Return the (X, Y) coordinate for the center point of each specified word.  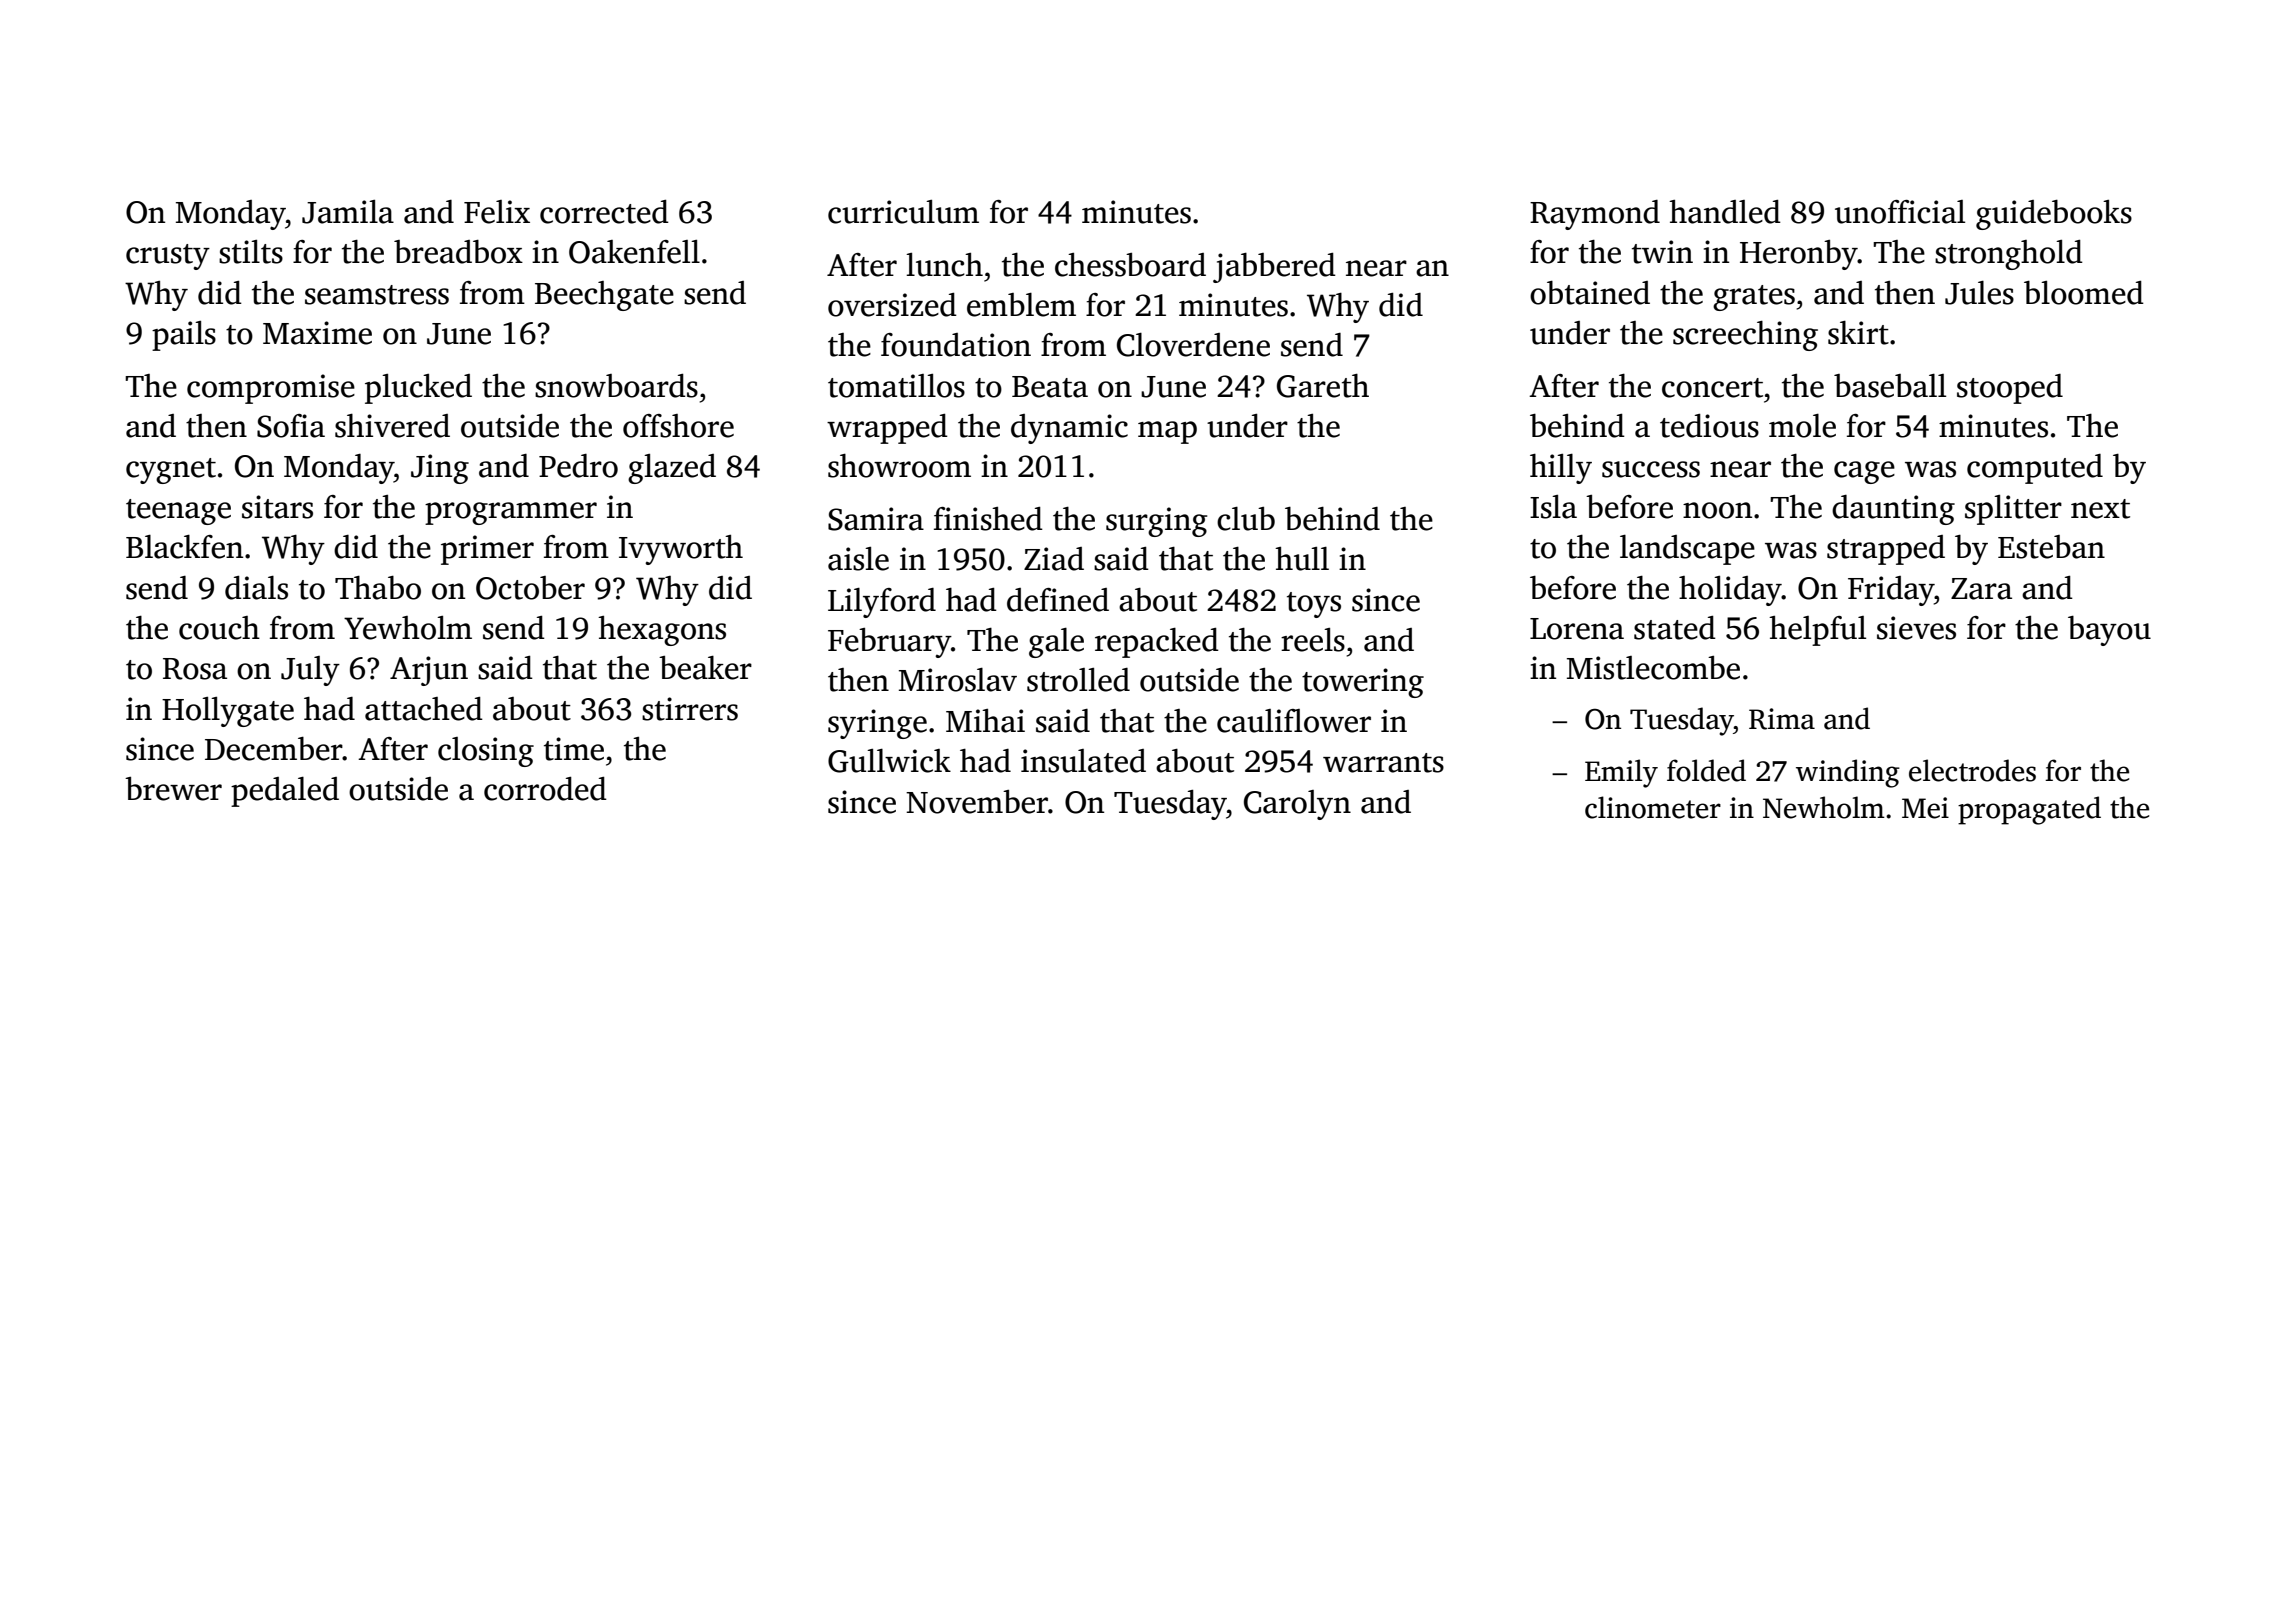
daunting (1893, 510)
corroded (545, 789)
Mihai (985, 721)
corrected (604, 212)
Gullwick (889, 761)
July (310, 671)
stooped (2010, 389)
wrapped (887, 429)
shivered (392, 426)
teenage (178, 512)
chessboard (1130, 265)
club (1246, 519)
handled (1725, 212)
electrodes (1972, 770)
